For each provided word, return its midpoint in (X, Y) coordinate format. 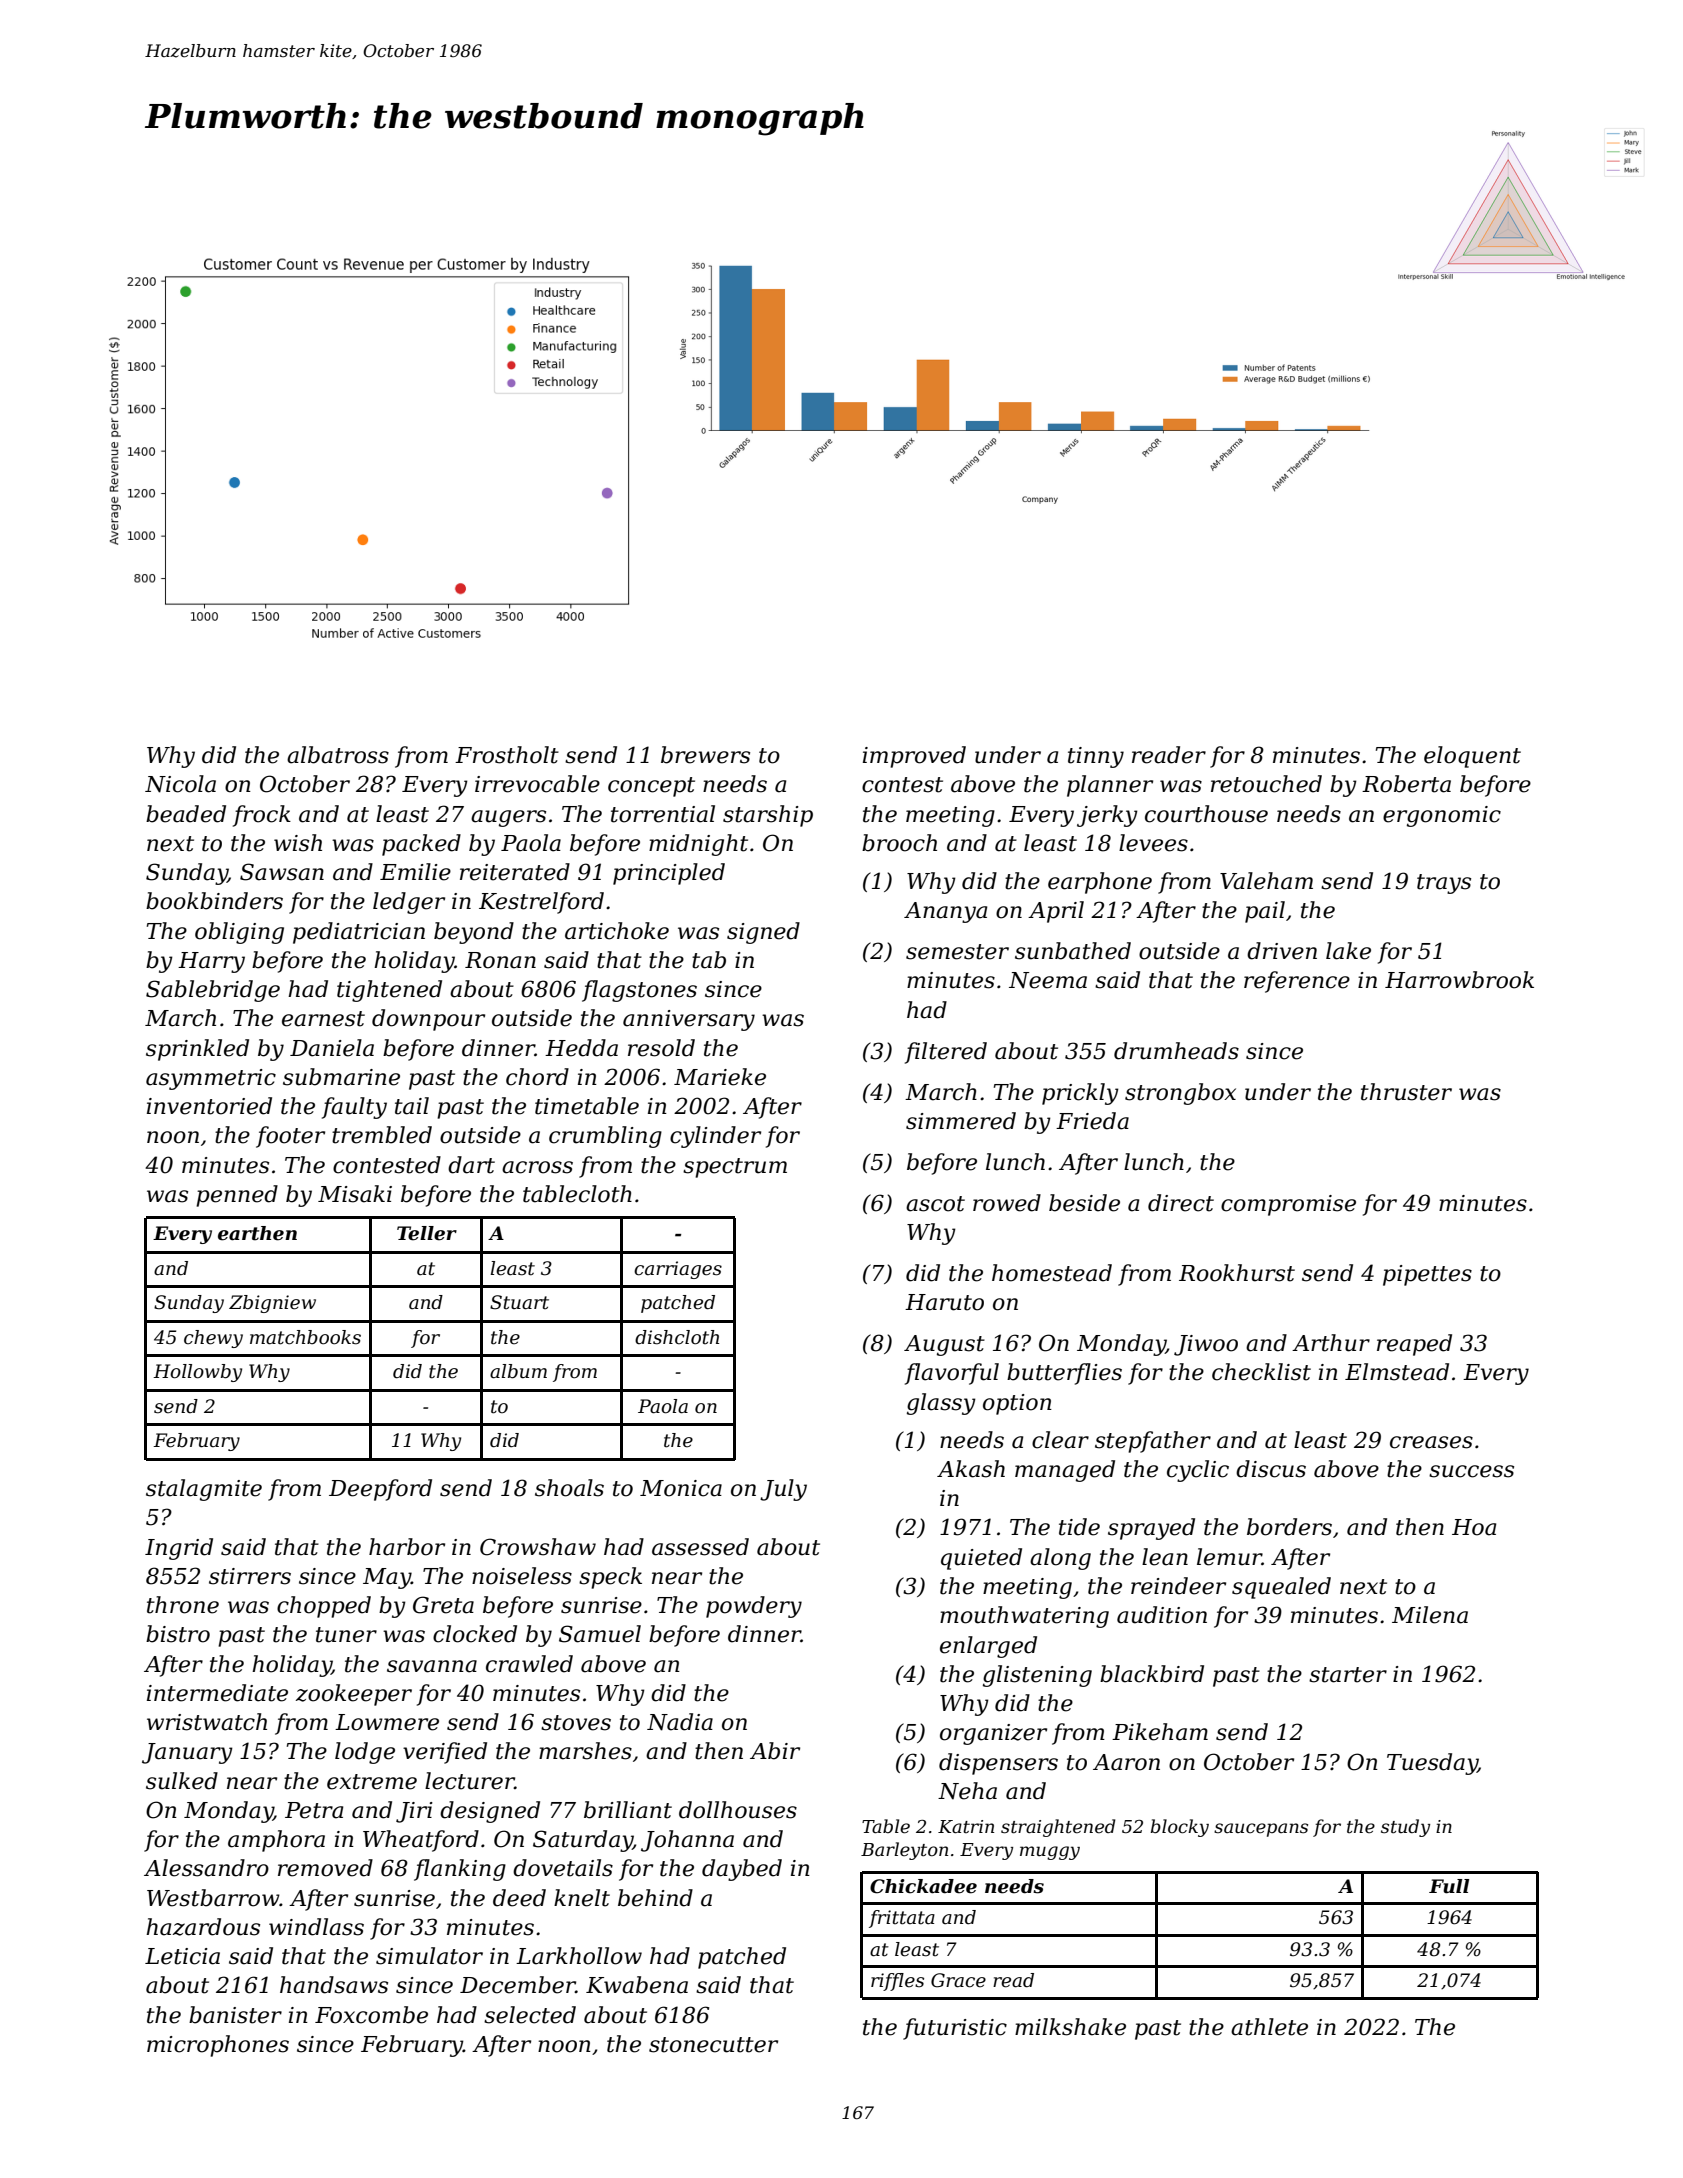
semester (957, 952)
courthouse (1206, 814)
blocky (1180, 1828)
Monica (681, 1488)
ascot (935, 1204)
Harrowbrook (1459, 980)
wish (298, 843)
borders (1289, 1527)
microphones (218, 2046)
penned (237, 1196)
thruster (1406, 1092)
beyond (474, 933)
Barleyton (904, 1851)
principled (669, 874)
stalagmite (204, 1490)
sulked (182, 1781)
